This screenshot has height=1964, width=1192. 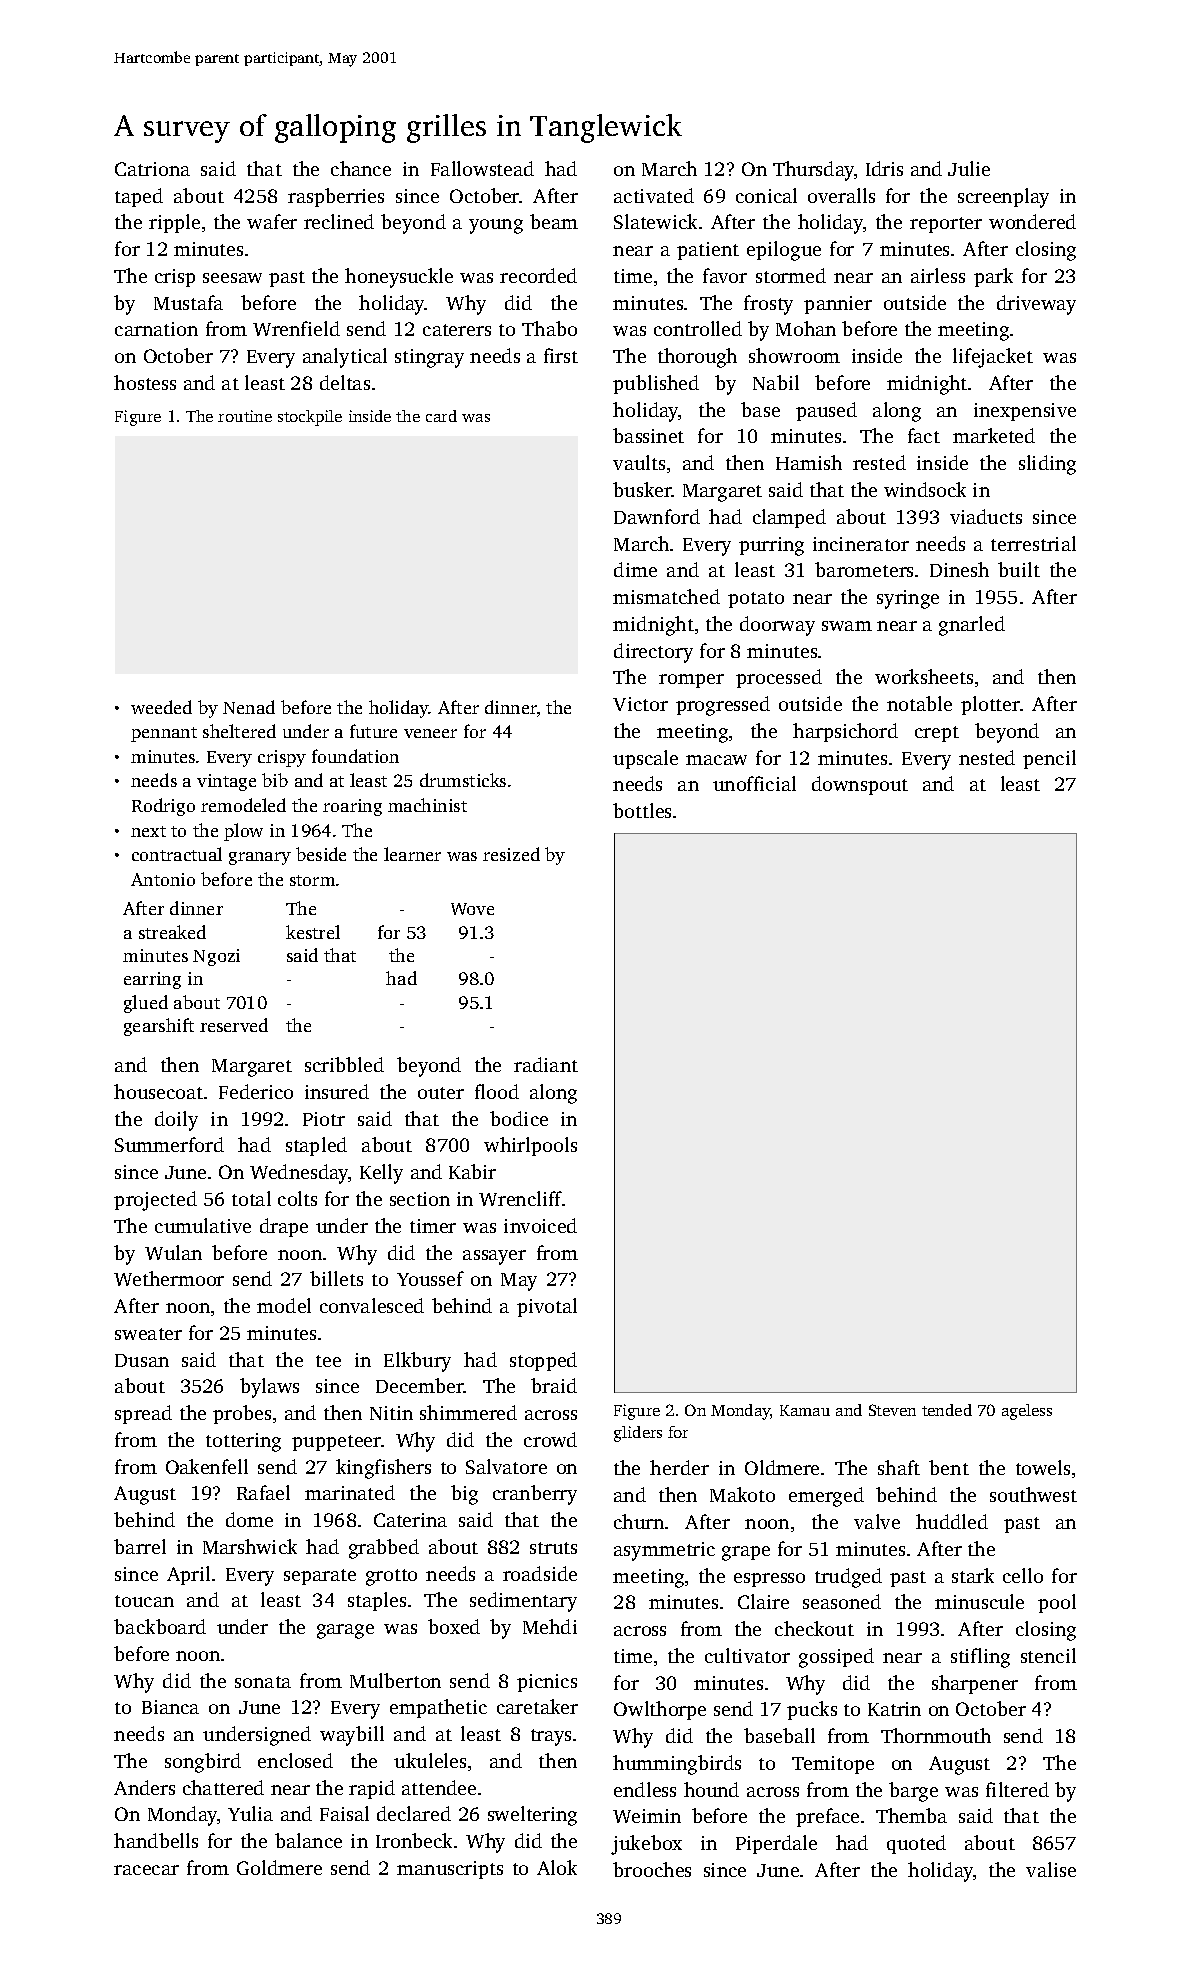 I want to click on weeded, so click(x=161, y=707).
